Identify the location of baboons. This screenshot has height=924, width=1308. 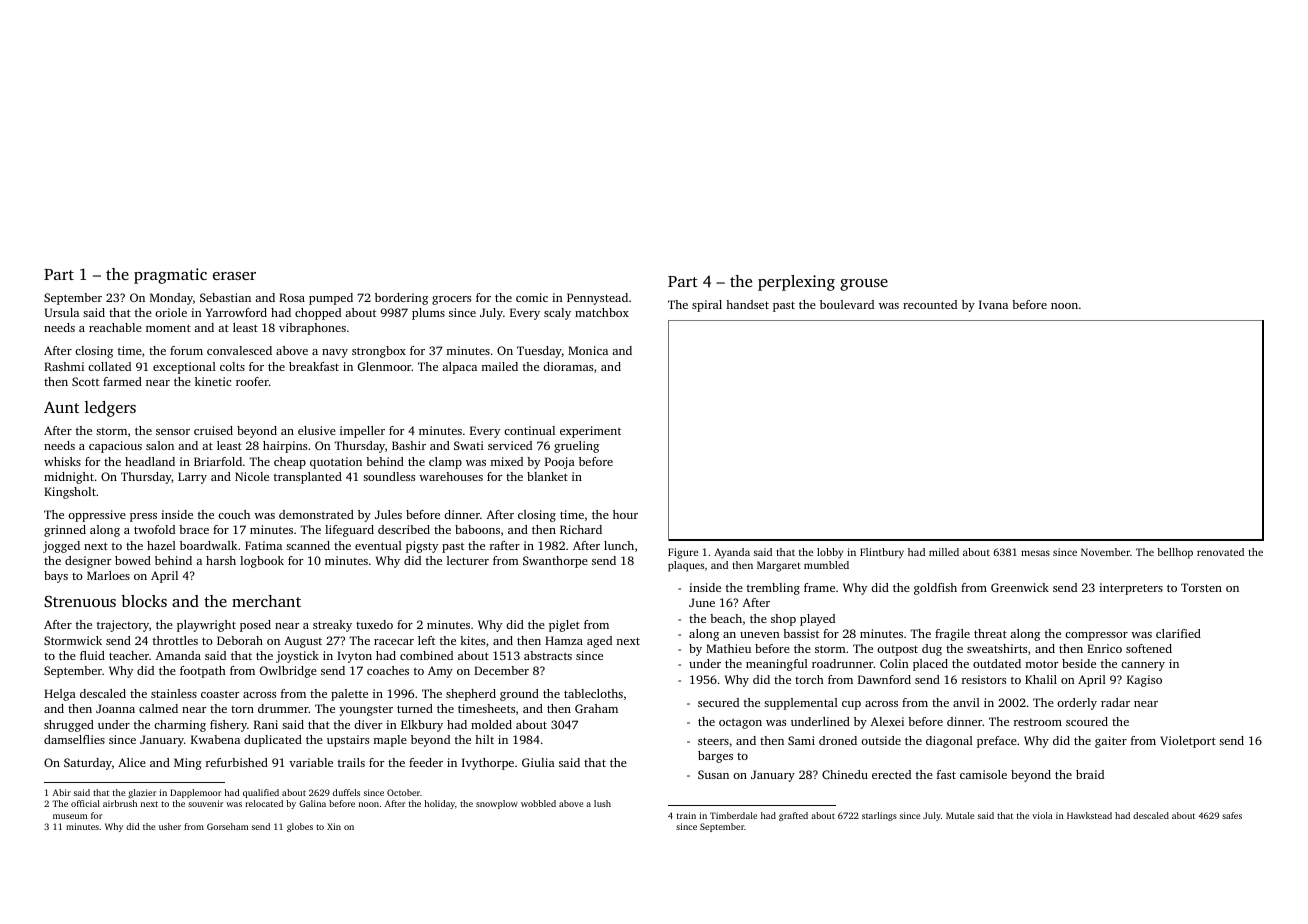
(477, 529).
